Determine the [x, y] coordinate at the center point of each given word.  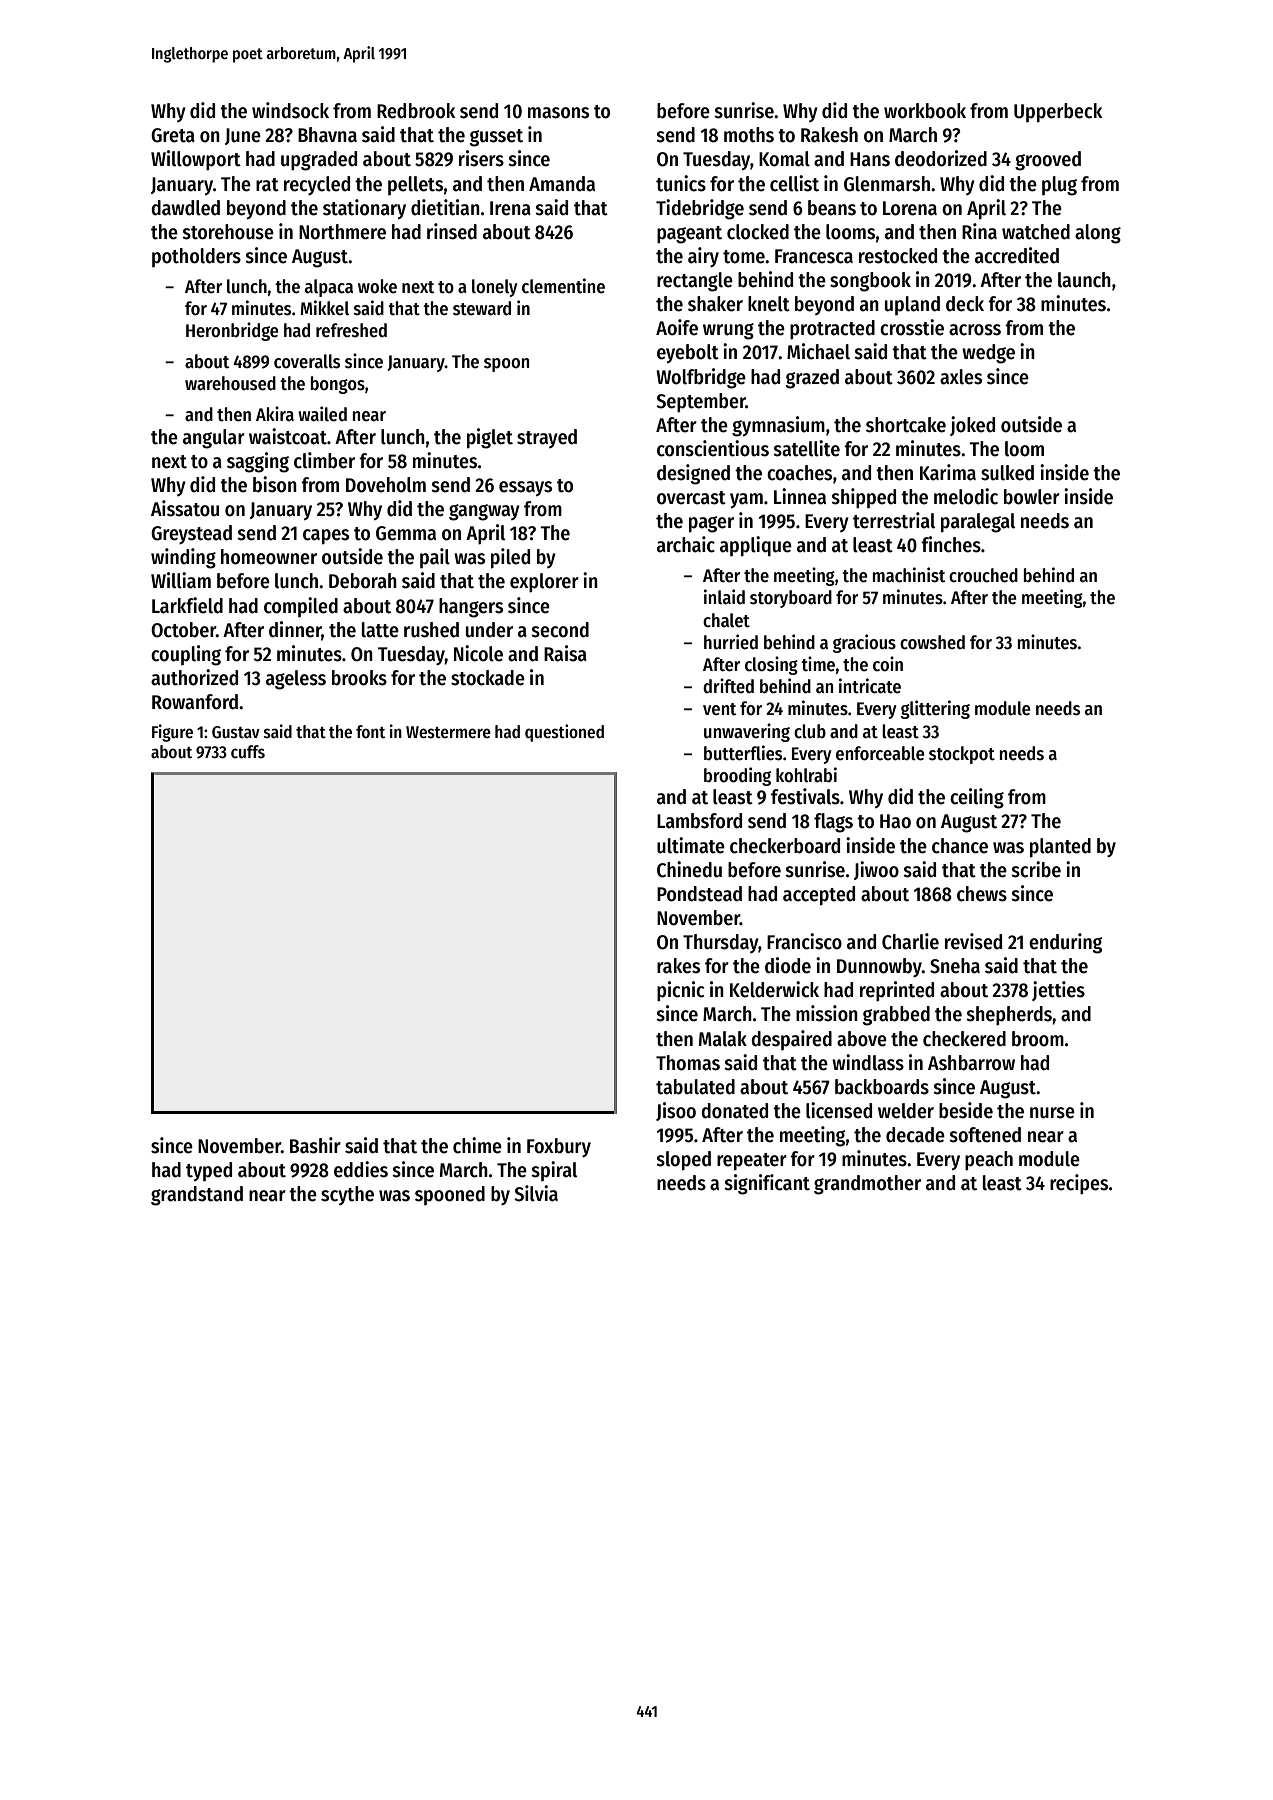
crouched [983, 575]
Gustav [236, 732]
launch [1084, 280]
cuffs [248, 752]
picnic [680, 991]
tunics [681, 183]
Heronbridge [232, 331]
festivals [805, 796]
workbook [925, 111]
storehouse [228, 232]
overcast [691, 498]
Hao [895, 821]
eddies [361, 1169]
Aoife [677, 327]
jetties [1058, 991]
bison [275, 484]
